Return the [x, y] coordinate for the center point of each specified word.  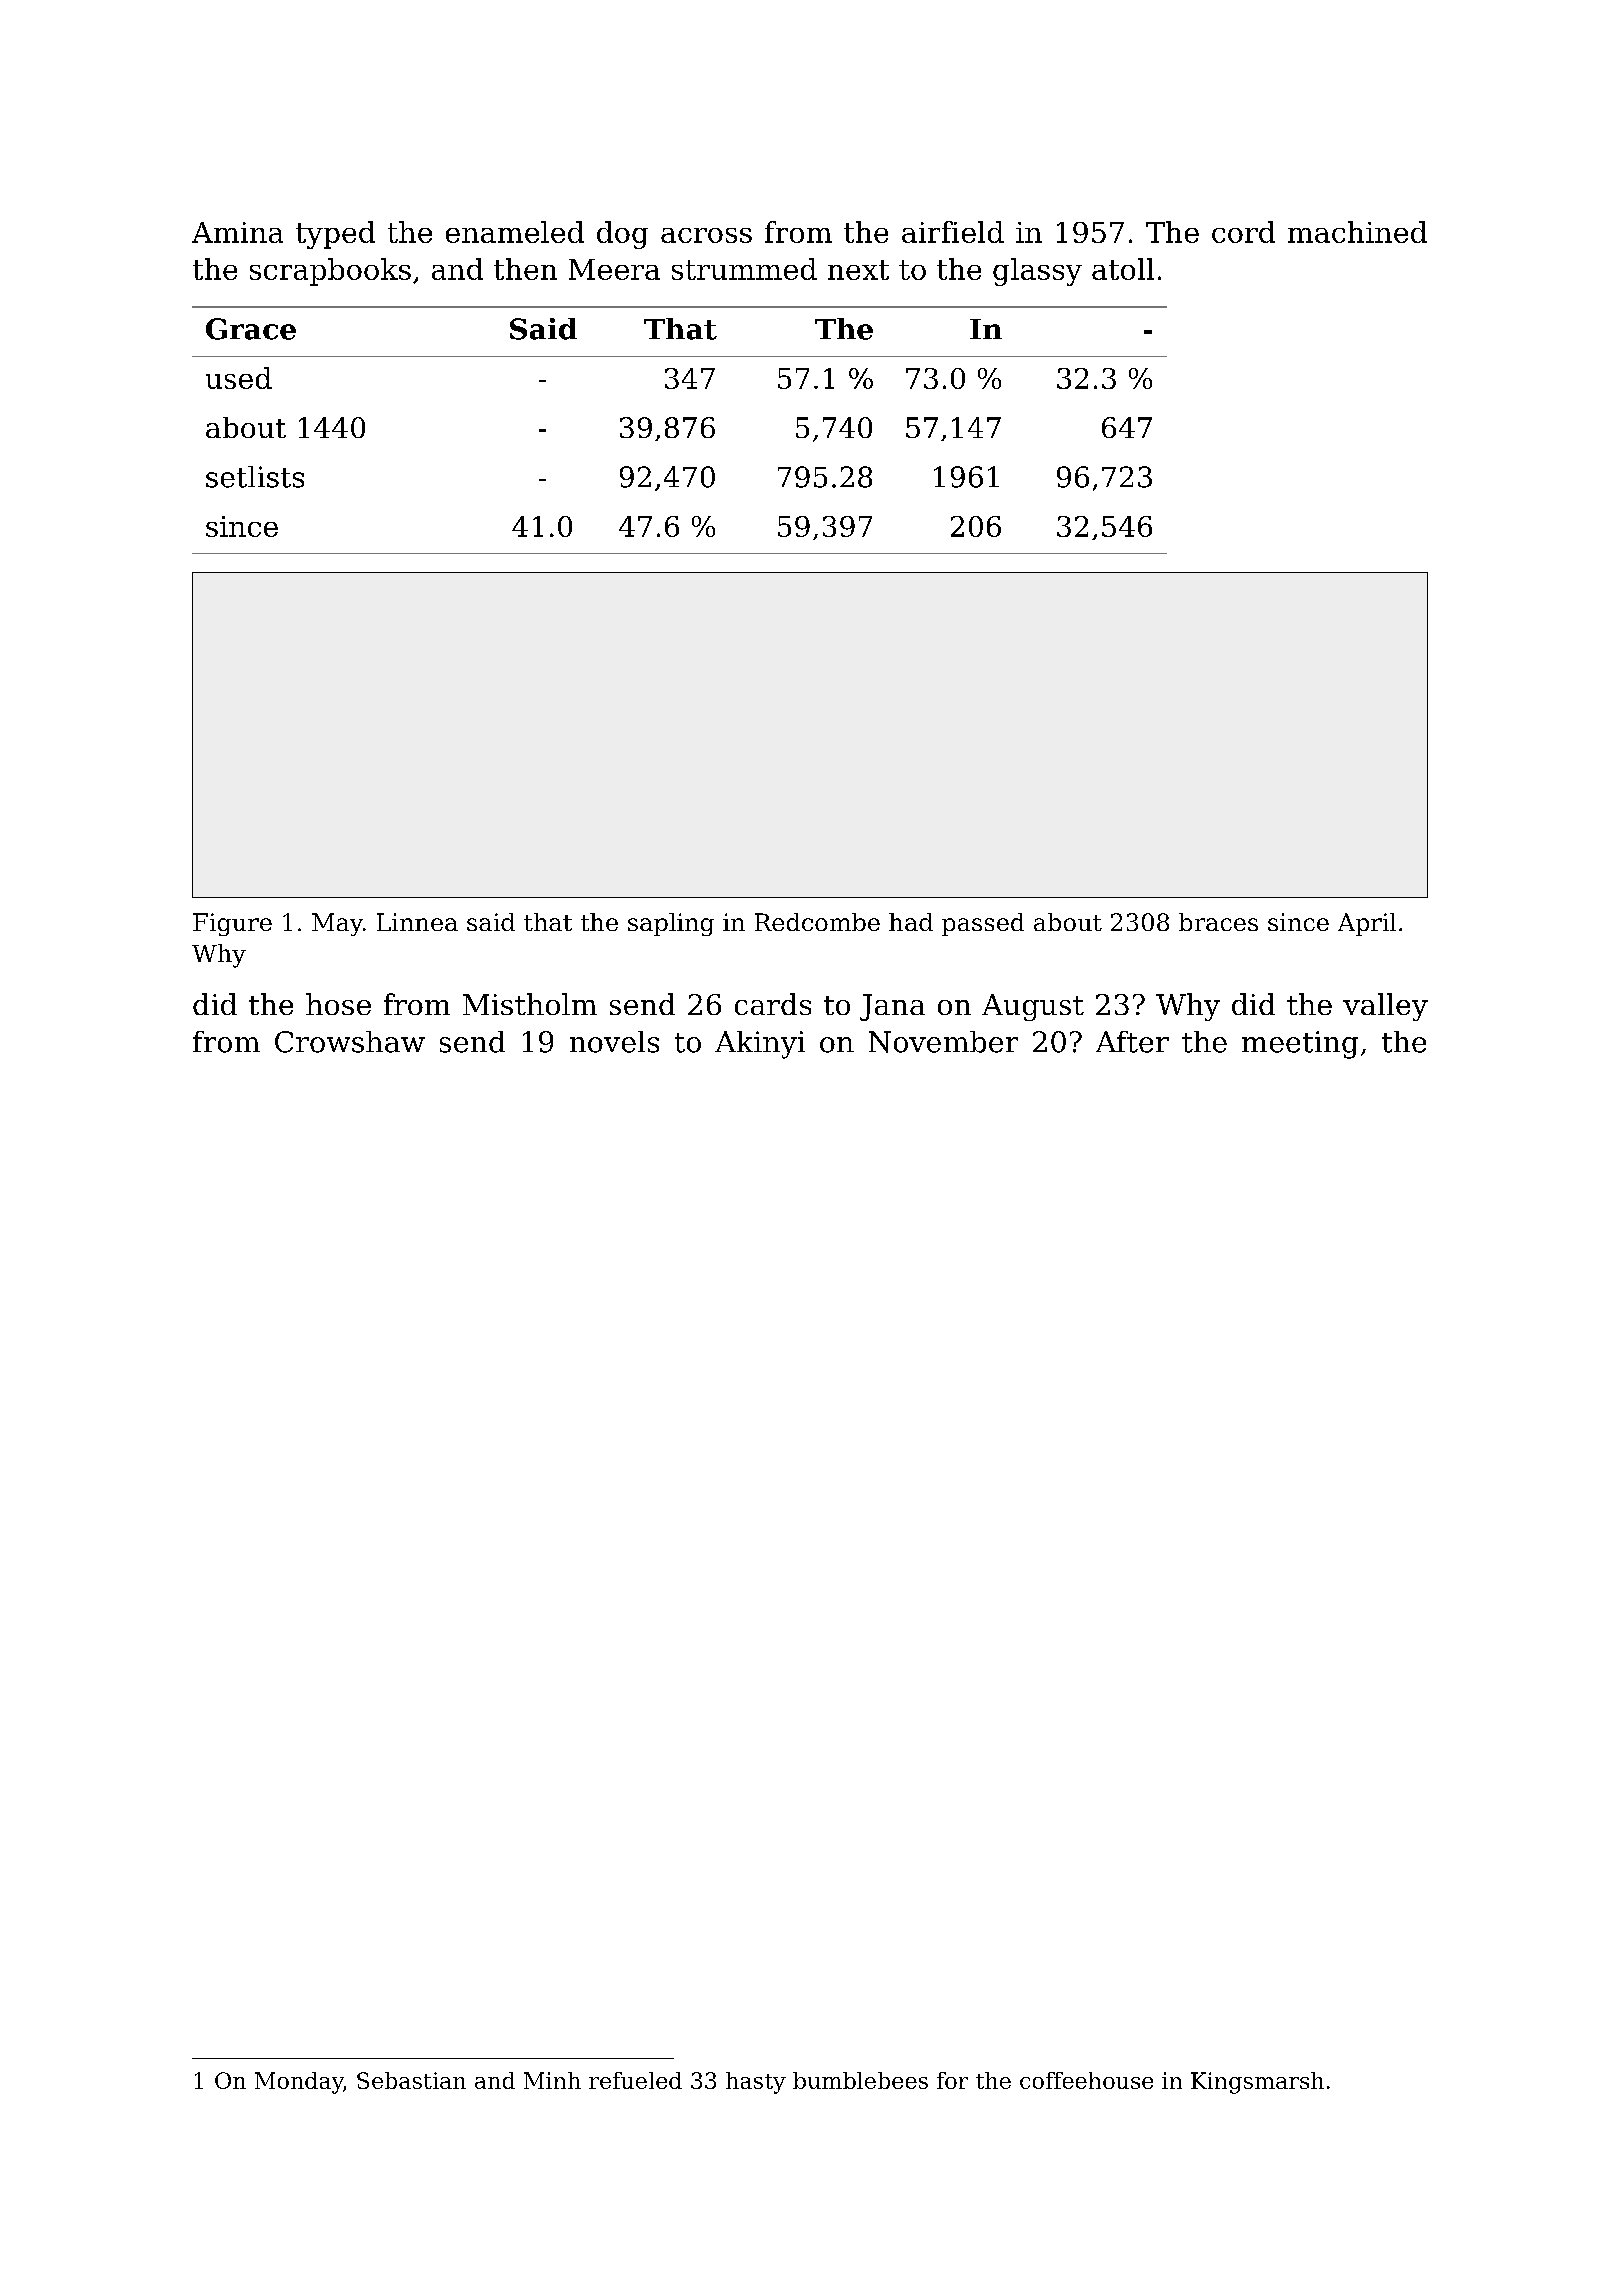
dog [622, 235]
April [1367, 924]
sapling [671, 924]
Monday [299, 2083]
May [337, 924]
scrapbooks [330, 272]
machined [1357, 232]
